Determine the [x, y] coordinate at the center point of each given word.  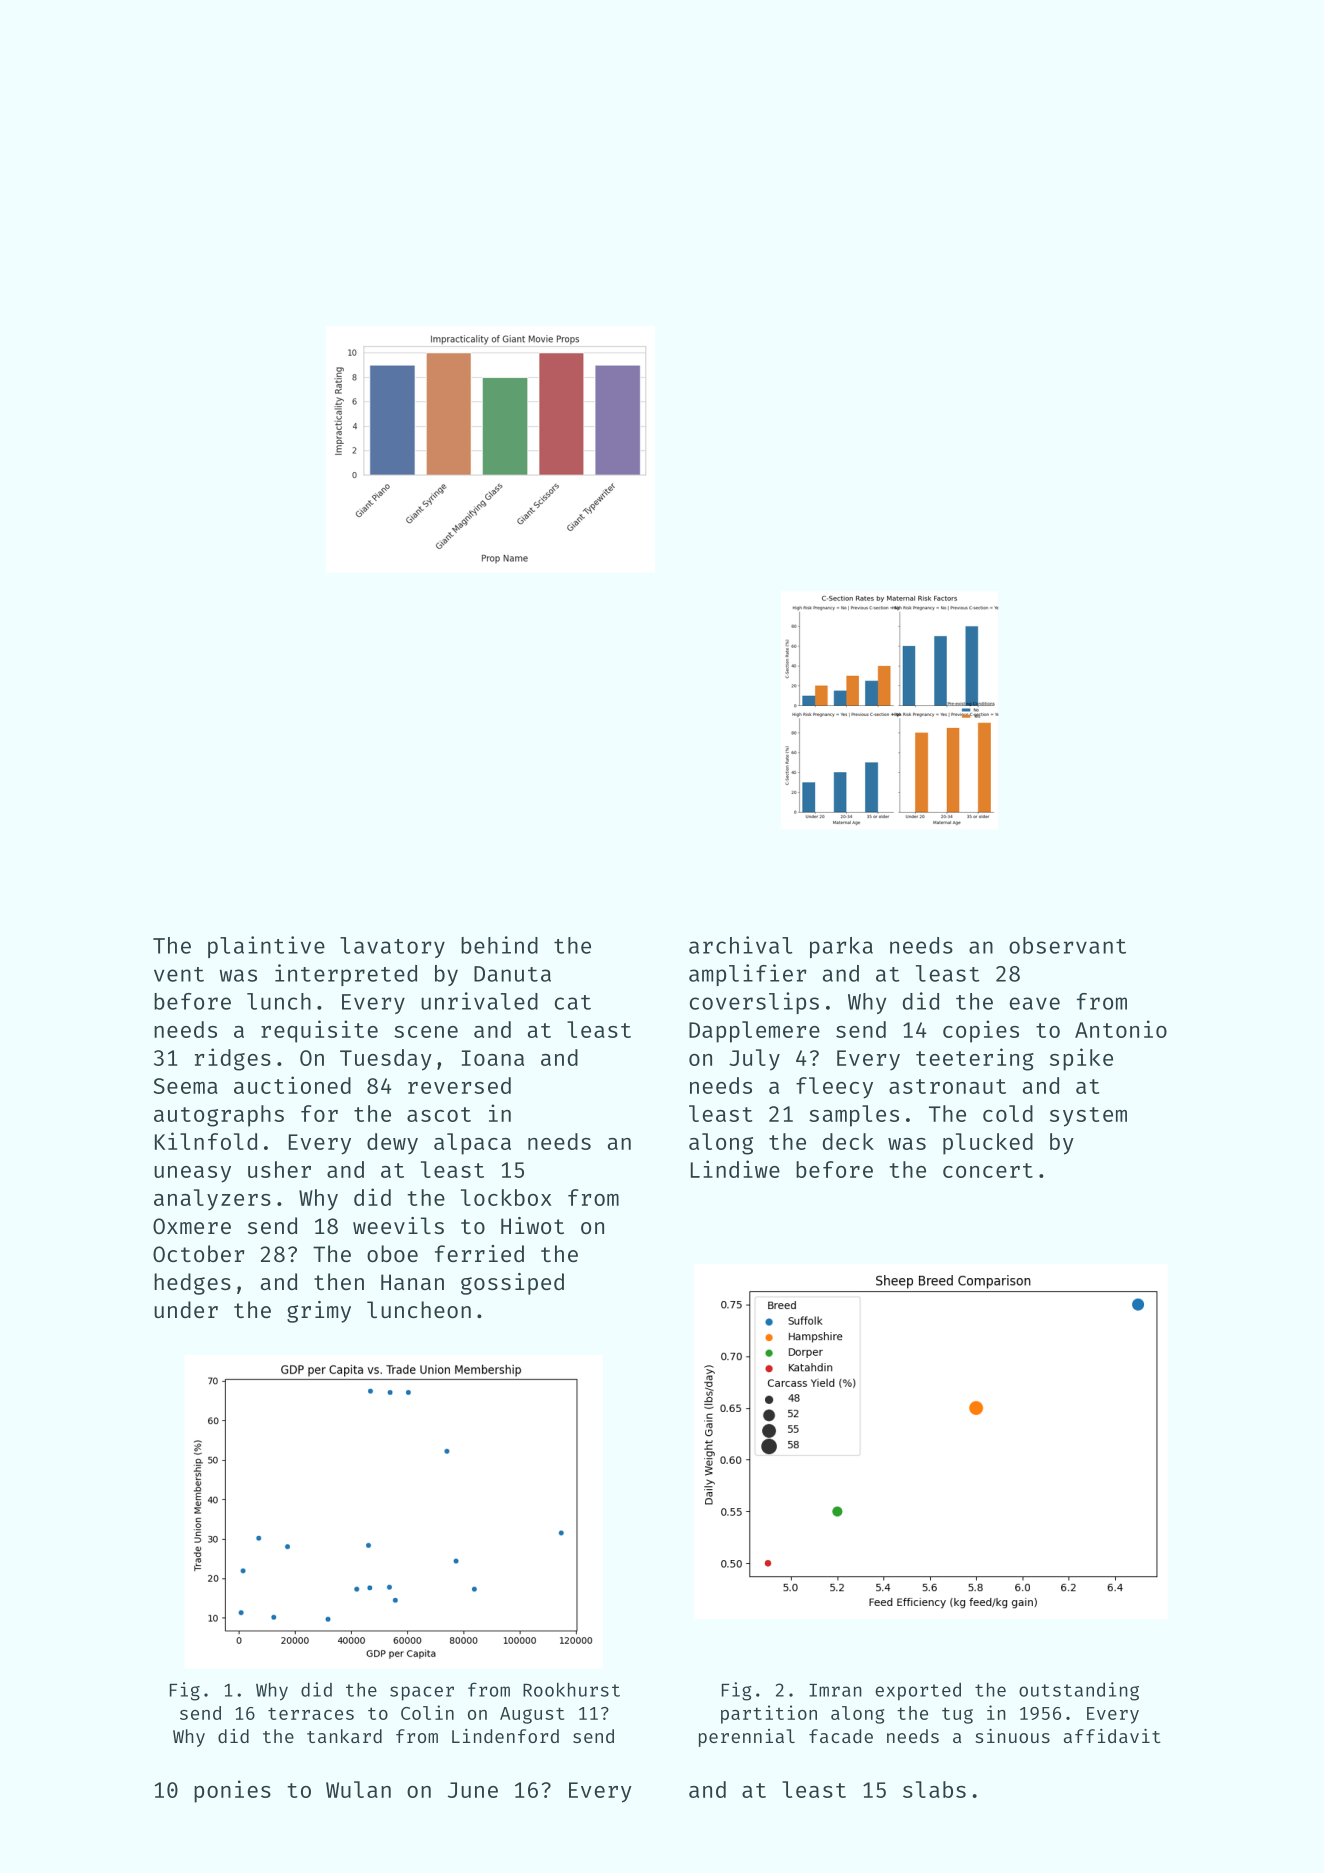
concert [988, 1170]
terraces [311, 1713]
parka [841, 947]
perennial [747, 1738]
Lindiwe [735, 1169]
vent [179, 974]
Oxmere [192, 1226]
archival [740, 945]
